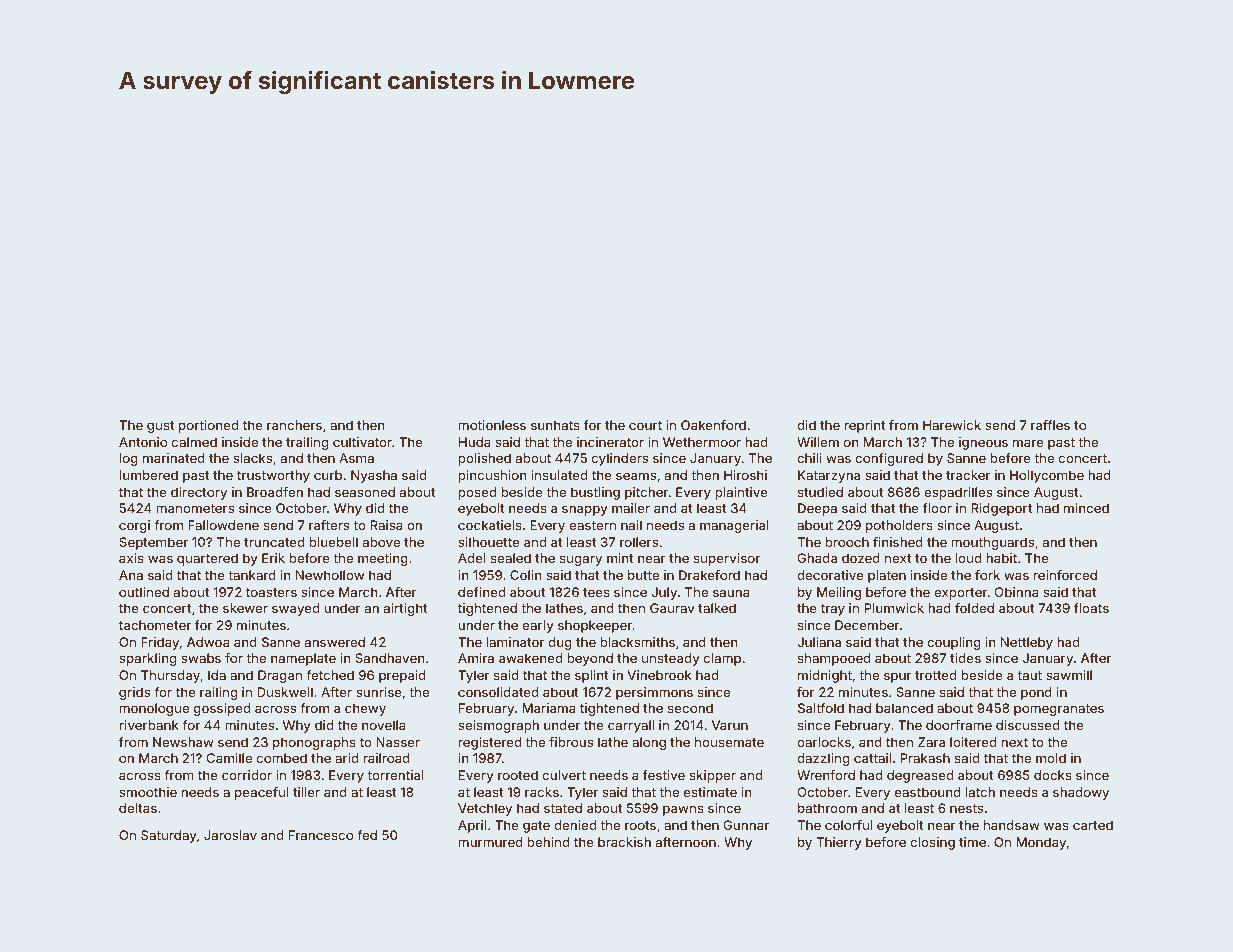 The height and width of the screenshot is (952, 1233). Describe the element at coordinates (183, 742) in the screenshot. I see `Newshaw` at that location.
